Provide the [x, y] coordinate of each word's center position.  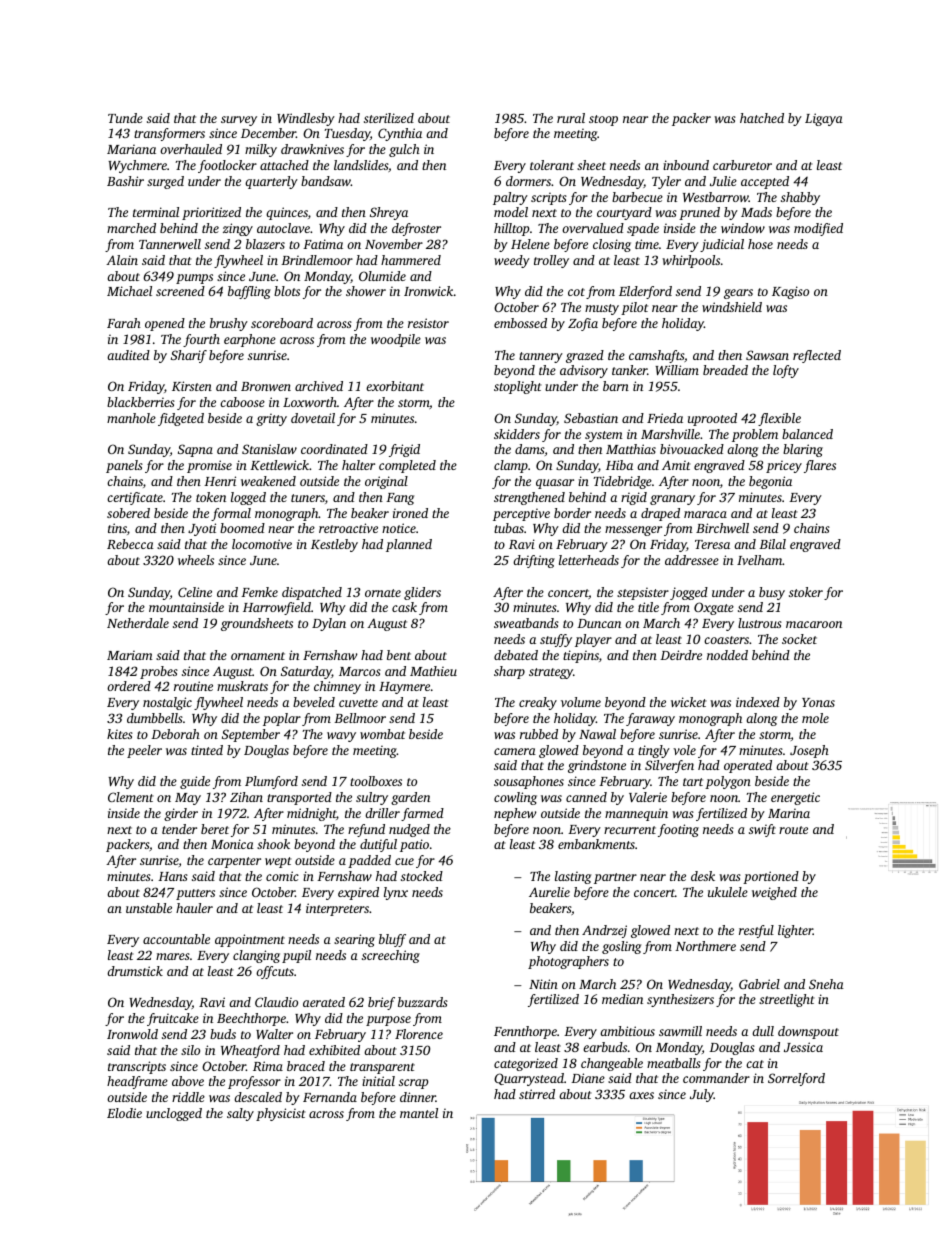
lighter [795, 931]
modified [818, 229]
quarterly [271, 182]
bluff [392, 940]
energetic [795, 798]
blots [287, 291]
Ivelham [759, 560]
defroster [416, 229]
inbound [686, 165]
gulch [404, 150]
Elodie [124, 1113]
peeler [144, 751]
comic [282, 876]
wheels [196, 560]
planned [409, 545]
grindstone [597, 766]
